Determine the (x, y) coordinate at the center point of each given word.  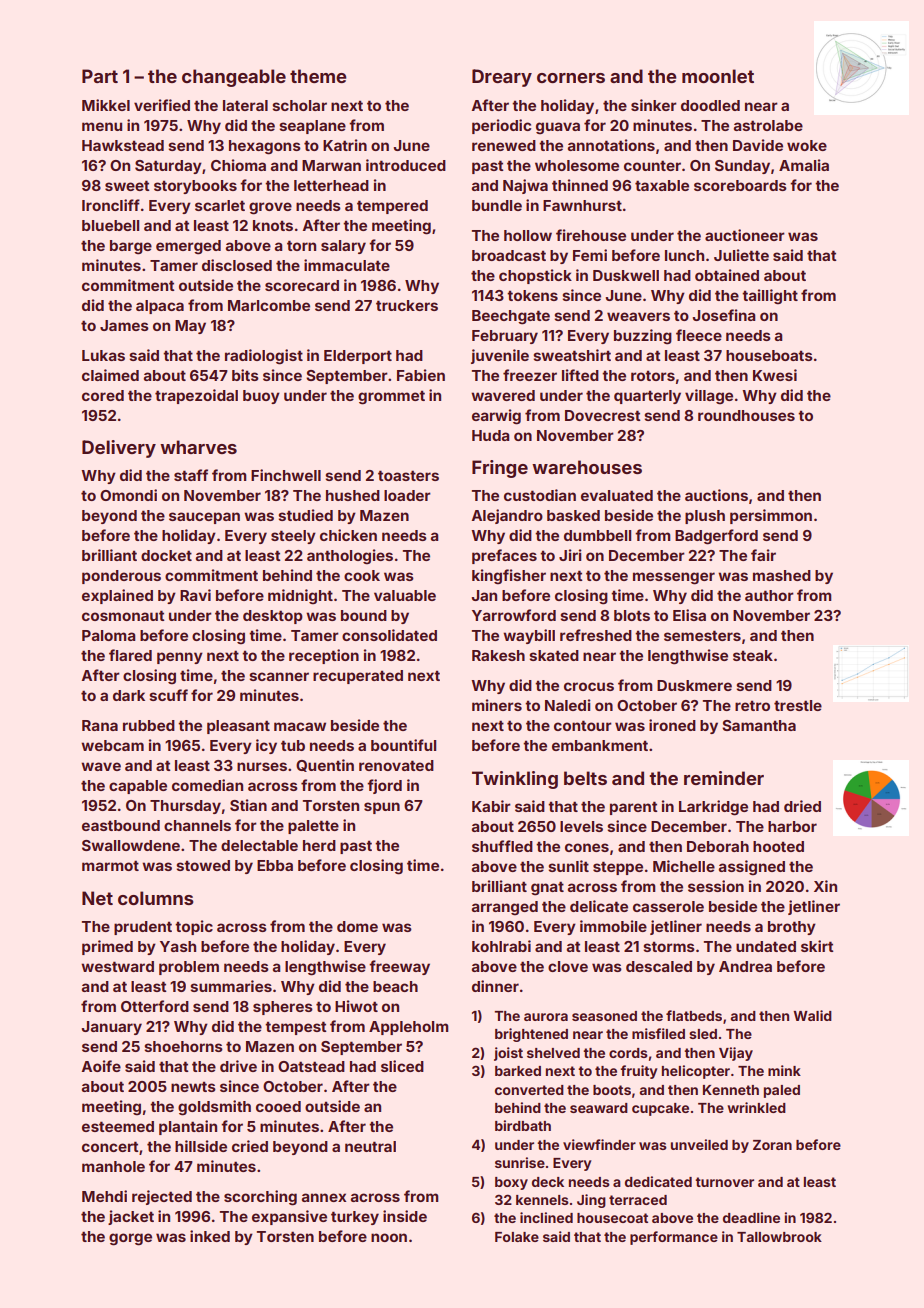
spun (382, 808)
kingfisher (509, 577)
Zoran (772, 1145)
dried (802, 806)
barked (518, 1071)
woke (807, 145)
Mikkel (106, 105)
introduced (406, 165)
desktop (273, 617)
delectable (259, 845)
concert (110, 1146)
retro (752, 705)
